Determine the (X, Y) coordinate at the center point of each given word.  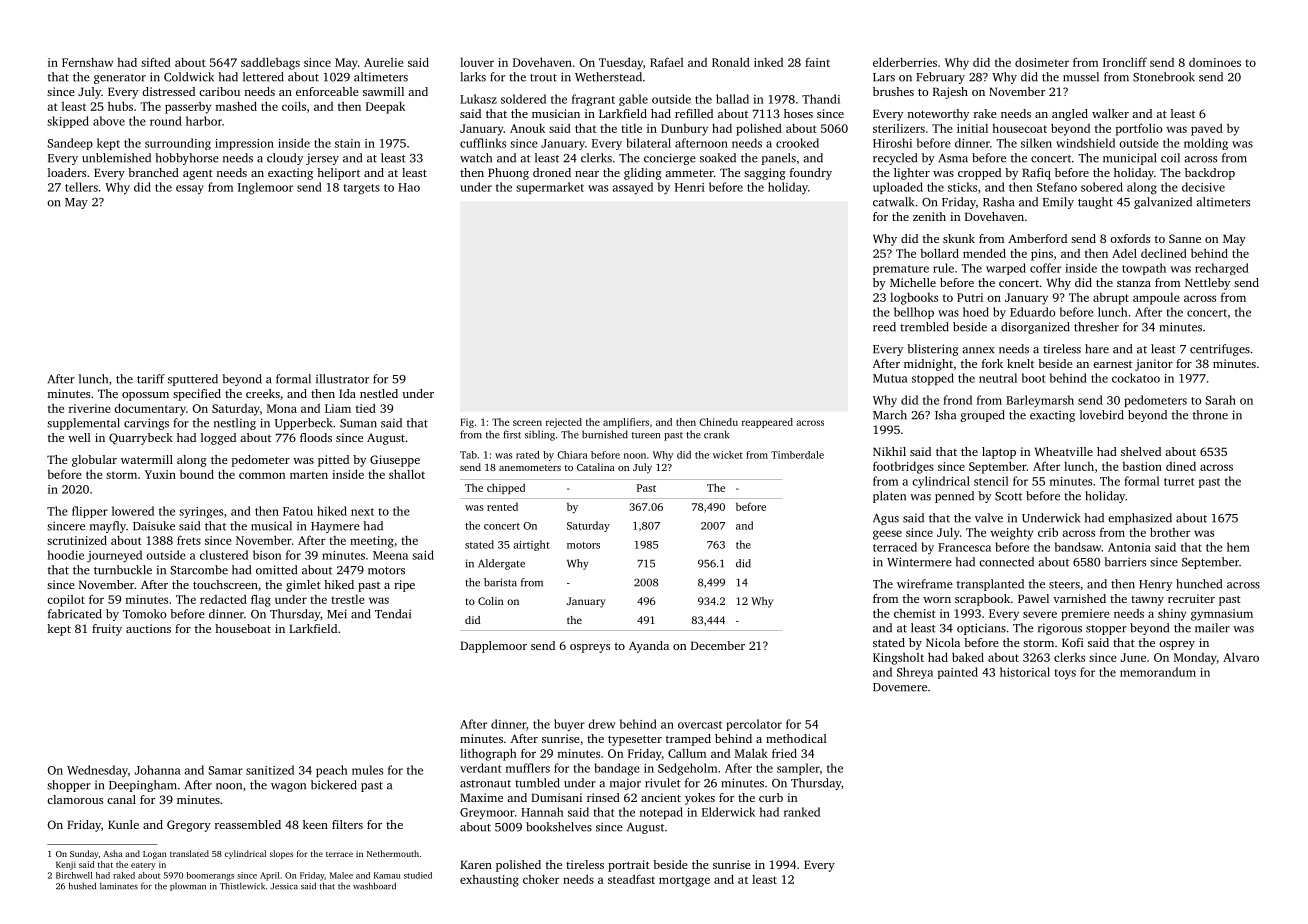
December (718, 645)
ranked (802, 812)
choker (541, 879)
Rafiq (1036, 174)
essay (190, 189)
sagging (765, 174)
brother (1170, 532)
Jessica (284, 886)
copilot (66, 601)
